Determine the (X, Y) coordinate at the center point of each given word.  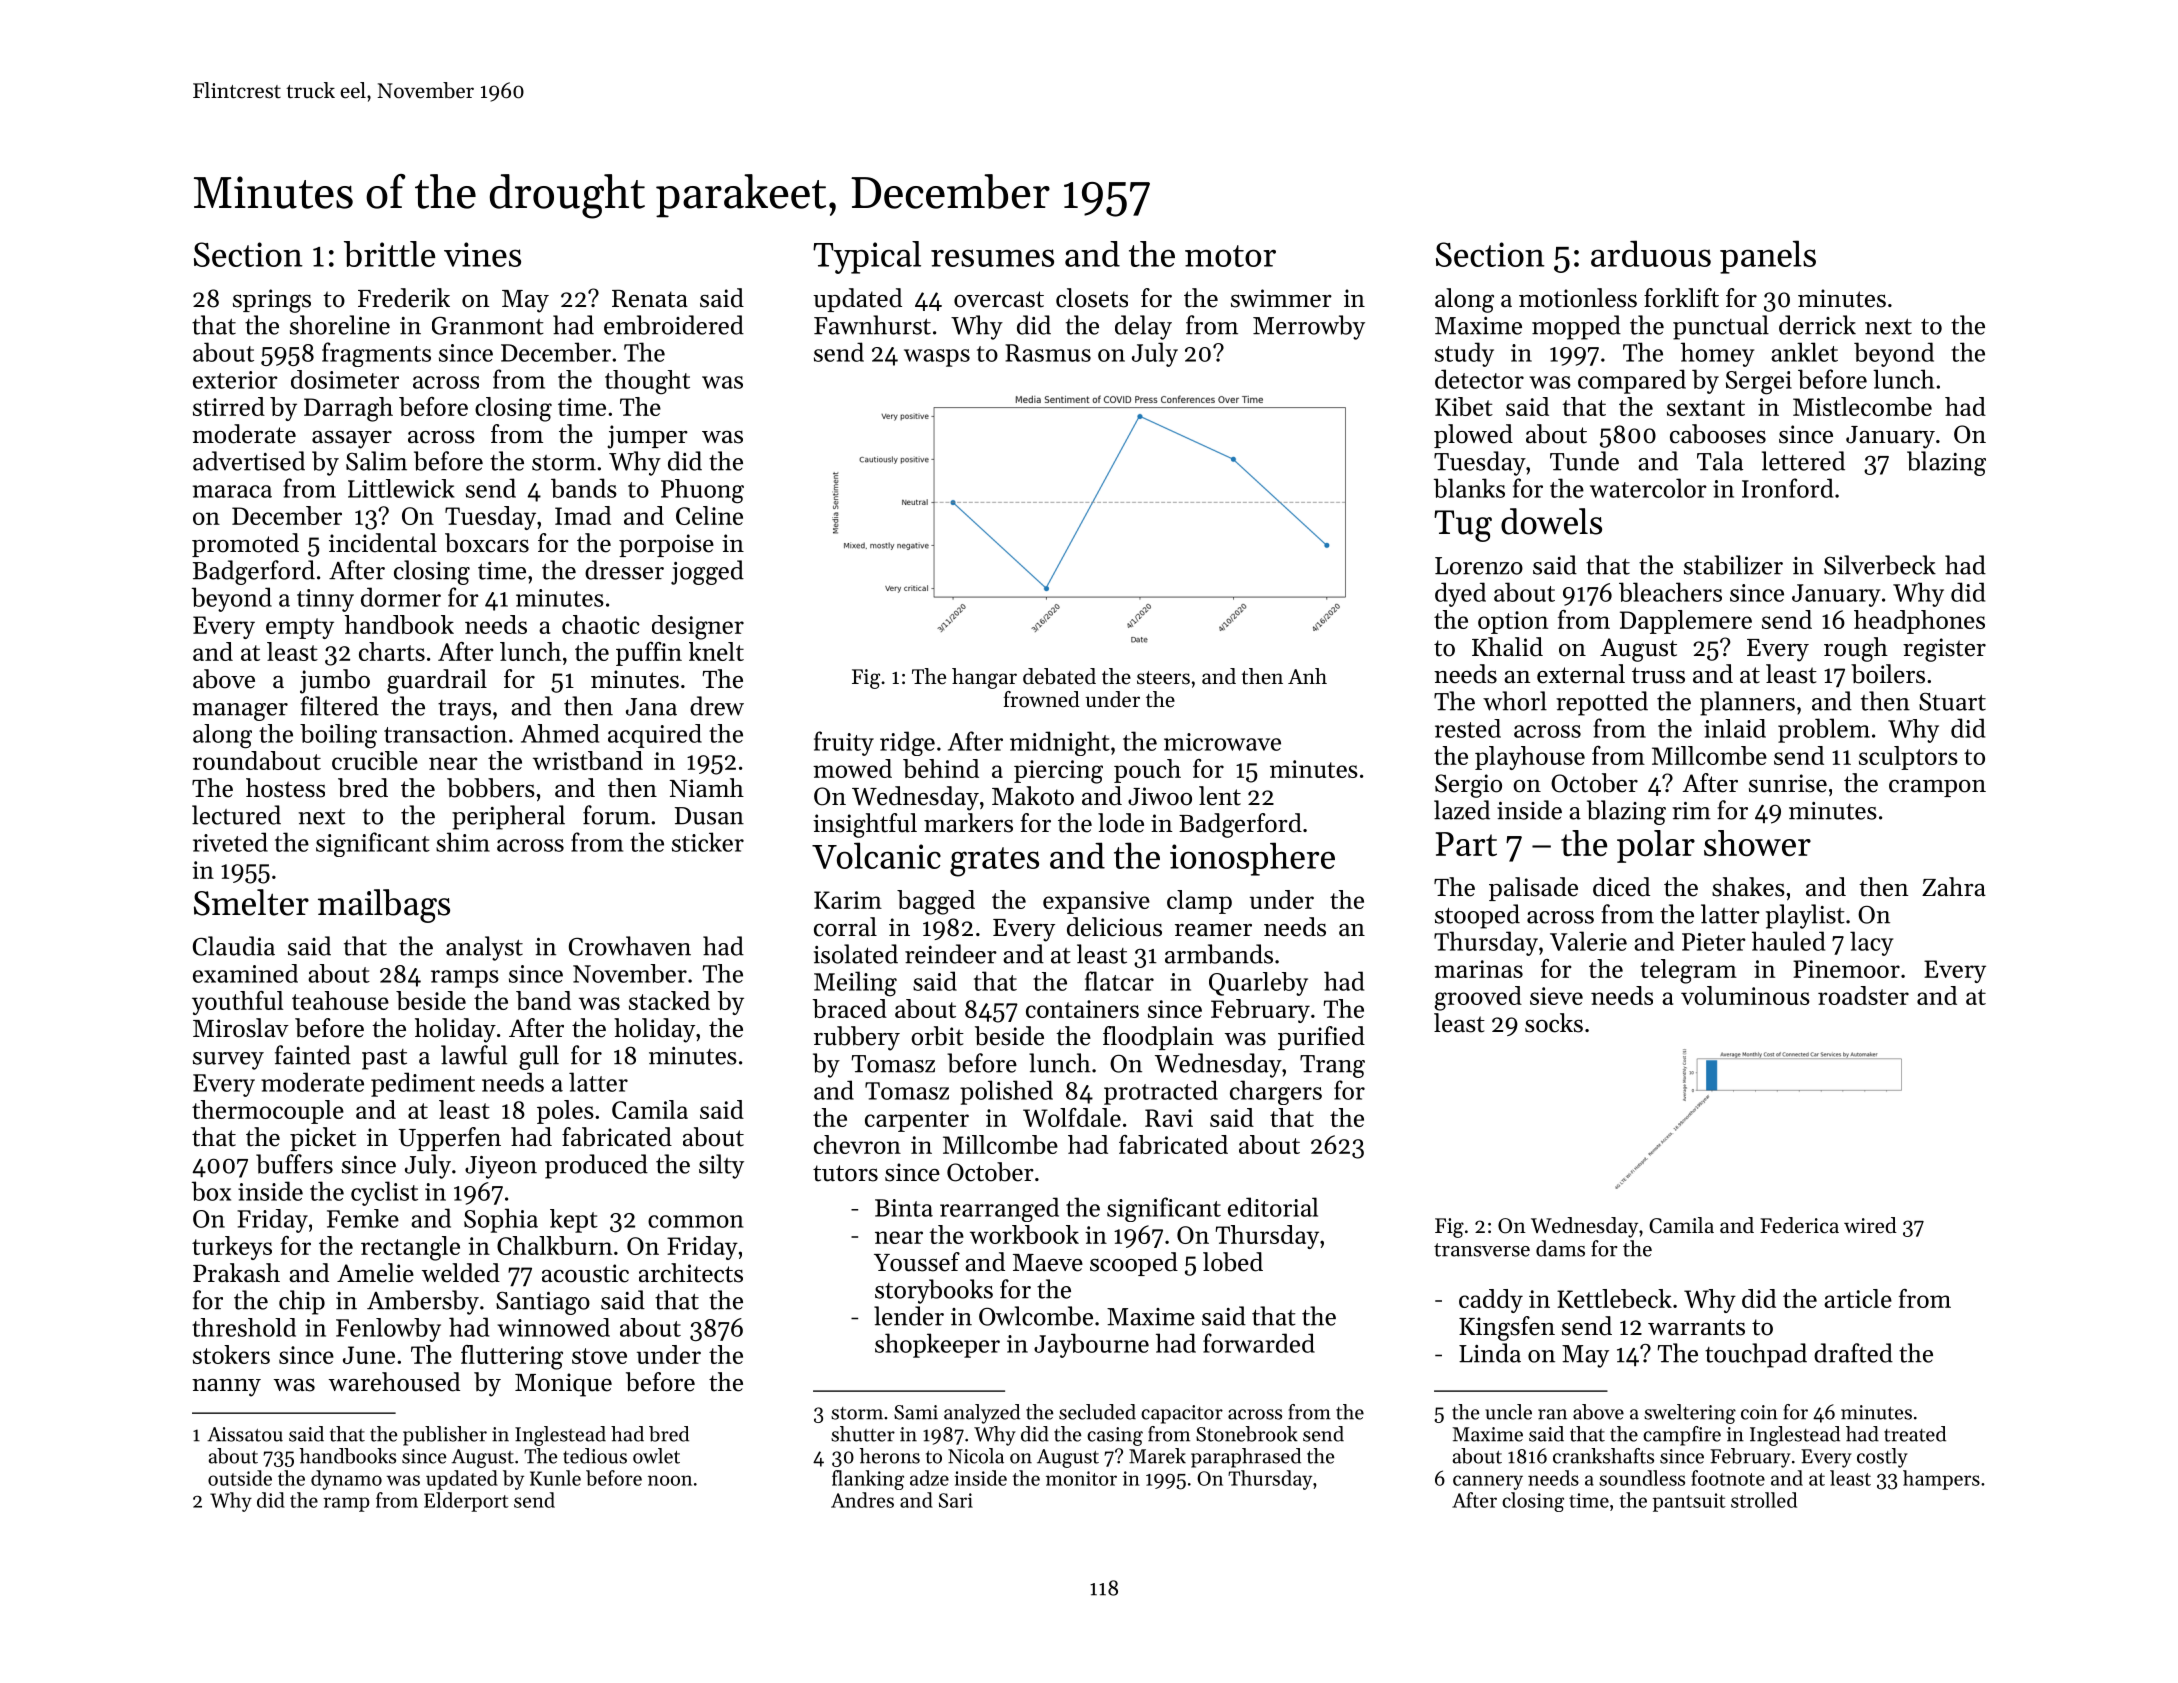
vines (482, 254)
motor (1230, 256)
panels (1768, 257)
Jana (651, 707)
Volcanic (876, 855)
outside (240, 1478)
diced (1621, 887)
